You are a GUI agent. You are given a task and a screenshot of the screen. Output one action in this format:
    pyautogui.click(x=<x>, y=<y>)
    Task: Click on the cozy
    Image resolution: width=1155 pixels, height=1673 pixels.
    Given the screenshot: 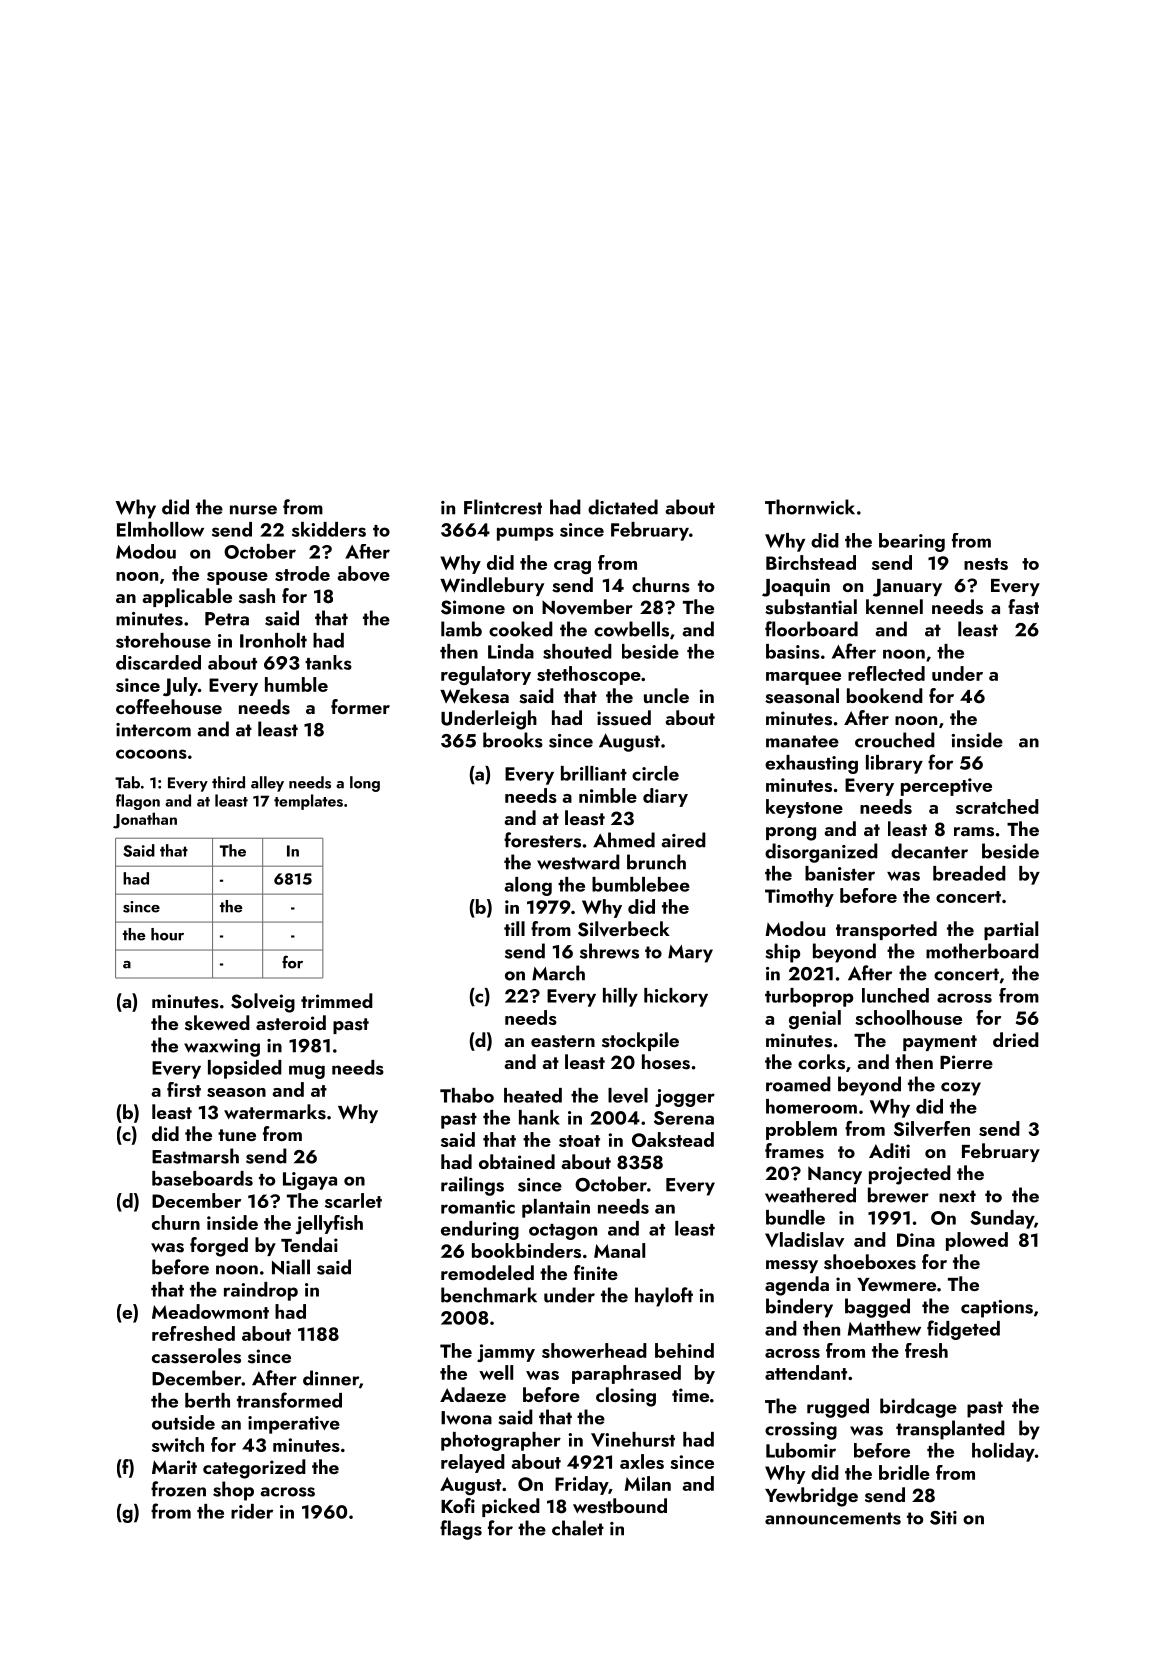 What is the action you would take?
    pyautogui.click(x=961, y=1089)
